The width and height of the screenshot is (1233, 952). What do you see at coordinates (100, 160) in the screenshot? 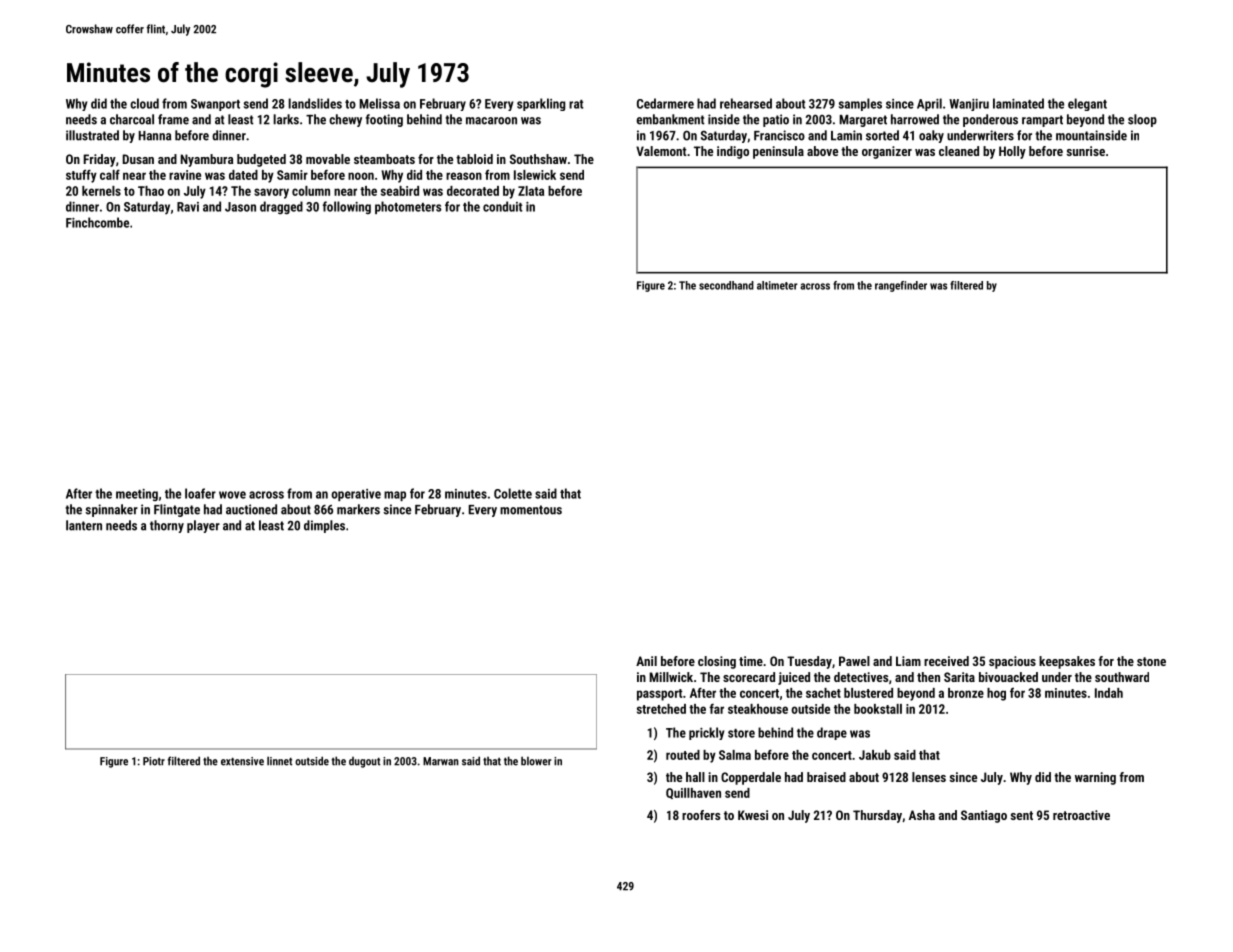
I see `Friday` at bounding box center [100, 160].
